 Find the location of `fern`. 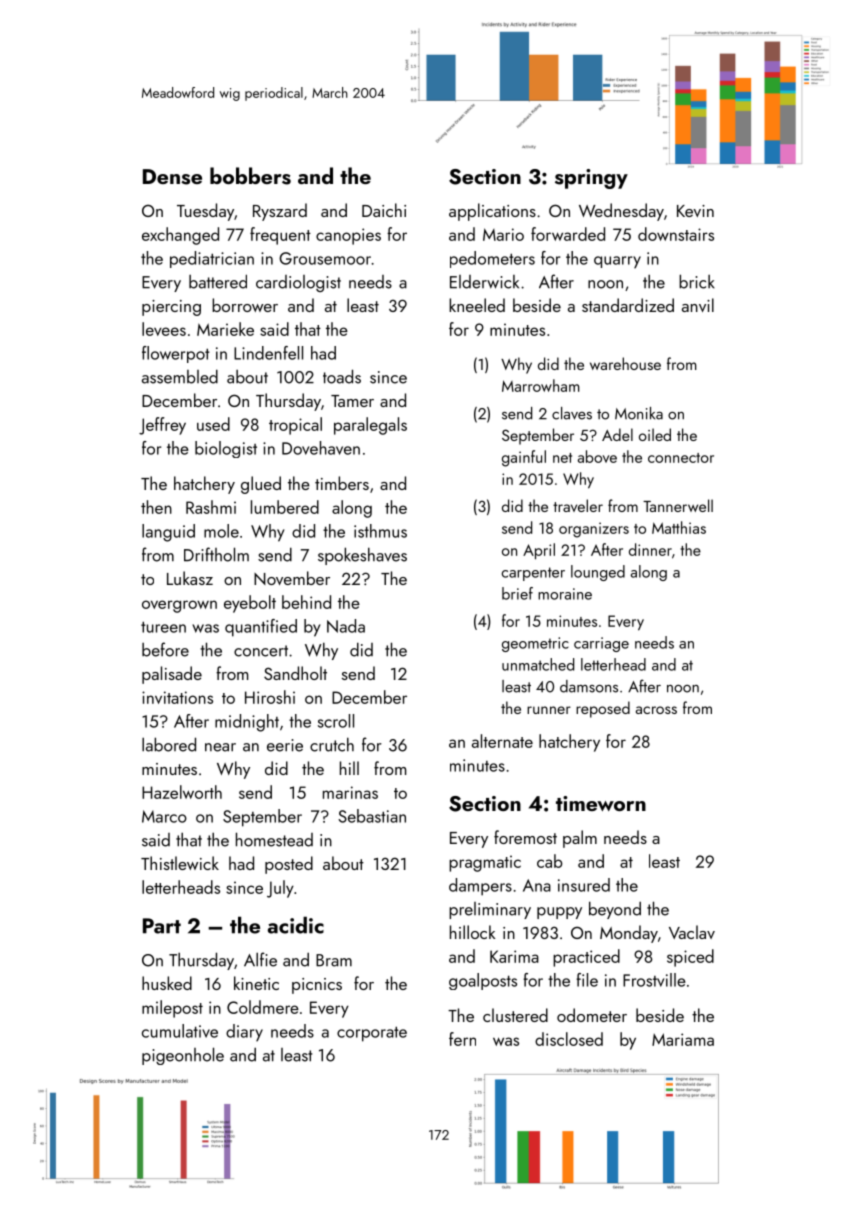

fern is located at coordinates (462, 1039).
